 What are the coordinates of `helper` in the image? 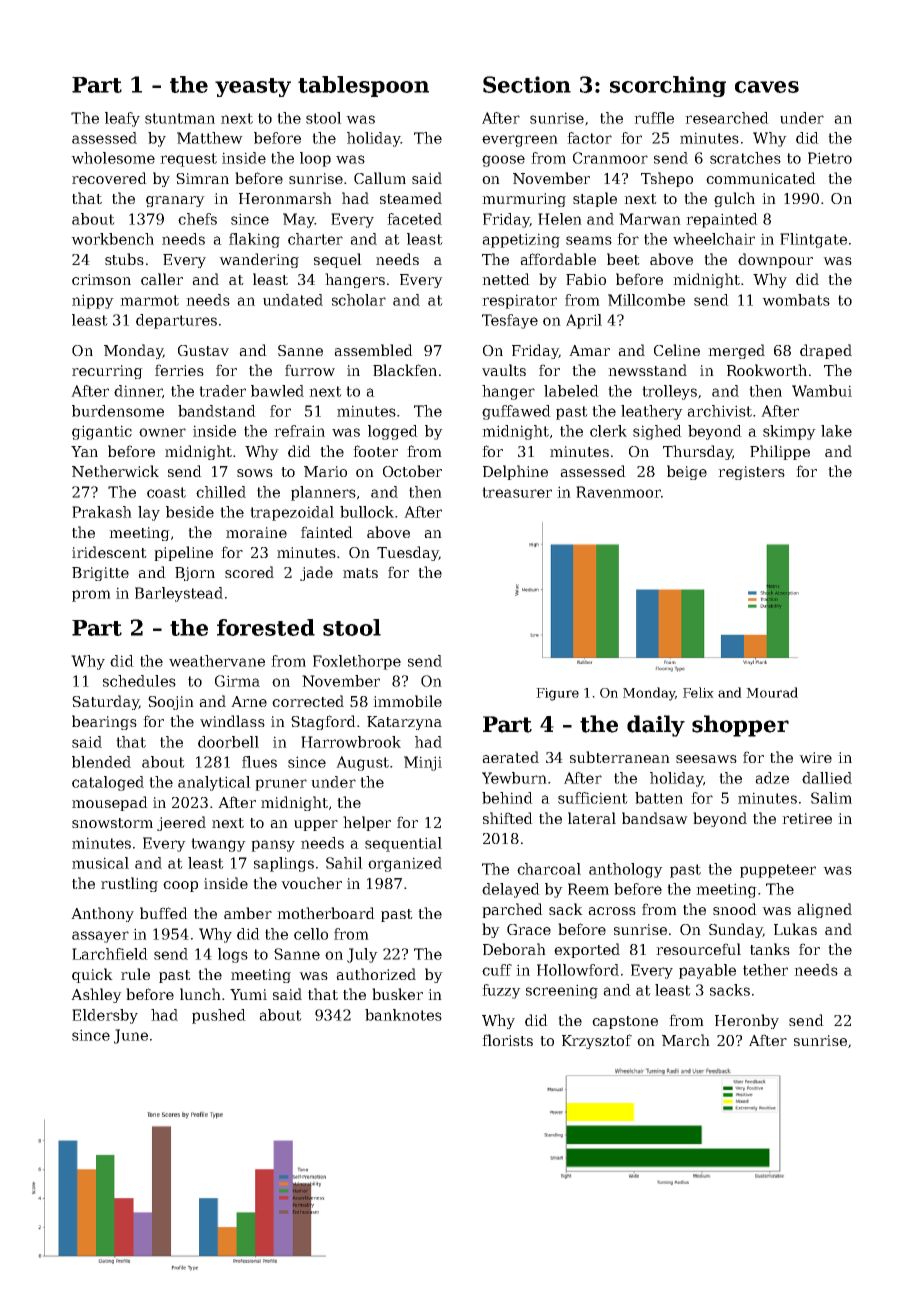 It's located at (367, 823).
